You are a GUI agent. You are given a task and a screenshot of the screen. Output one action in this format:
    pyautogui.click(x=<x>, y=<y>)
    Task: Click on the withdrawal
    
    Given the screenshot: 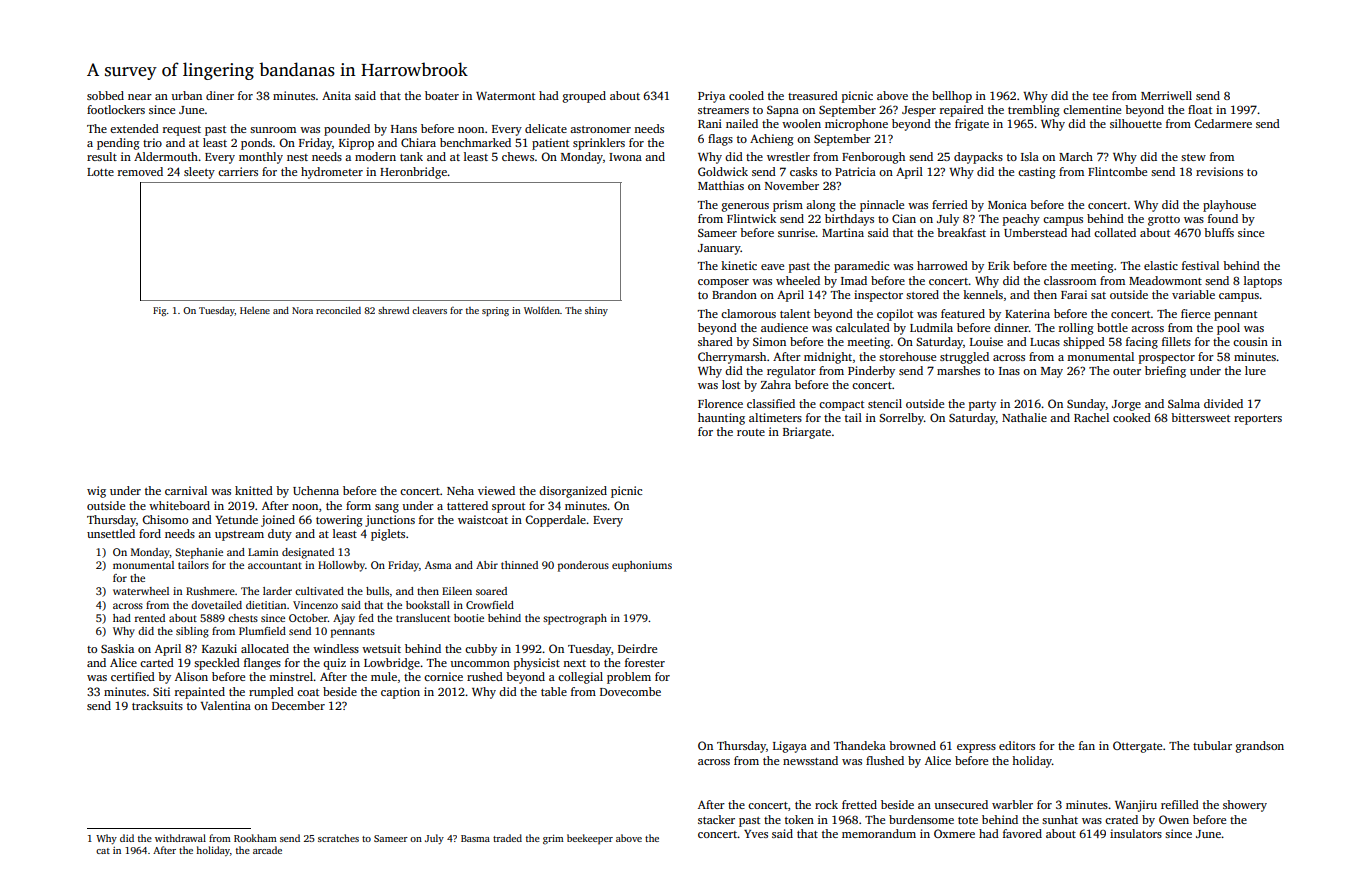 What is the action you would take?
    pyautogui.click(x=180, y=838)
